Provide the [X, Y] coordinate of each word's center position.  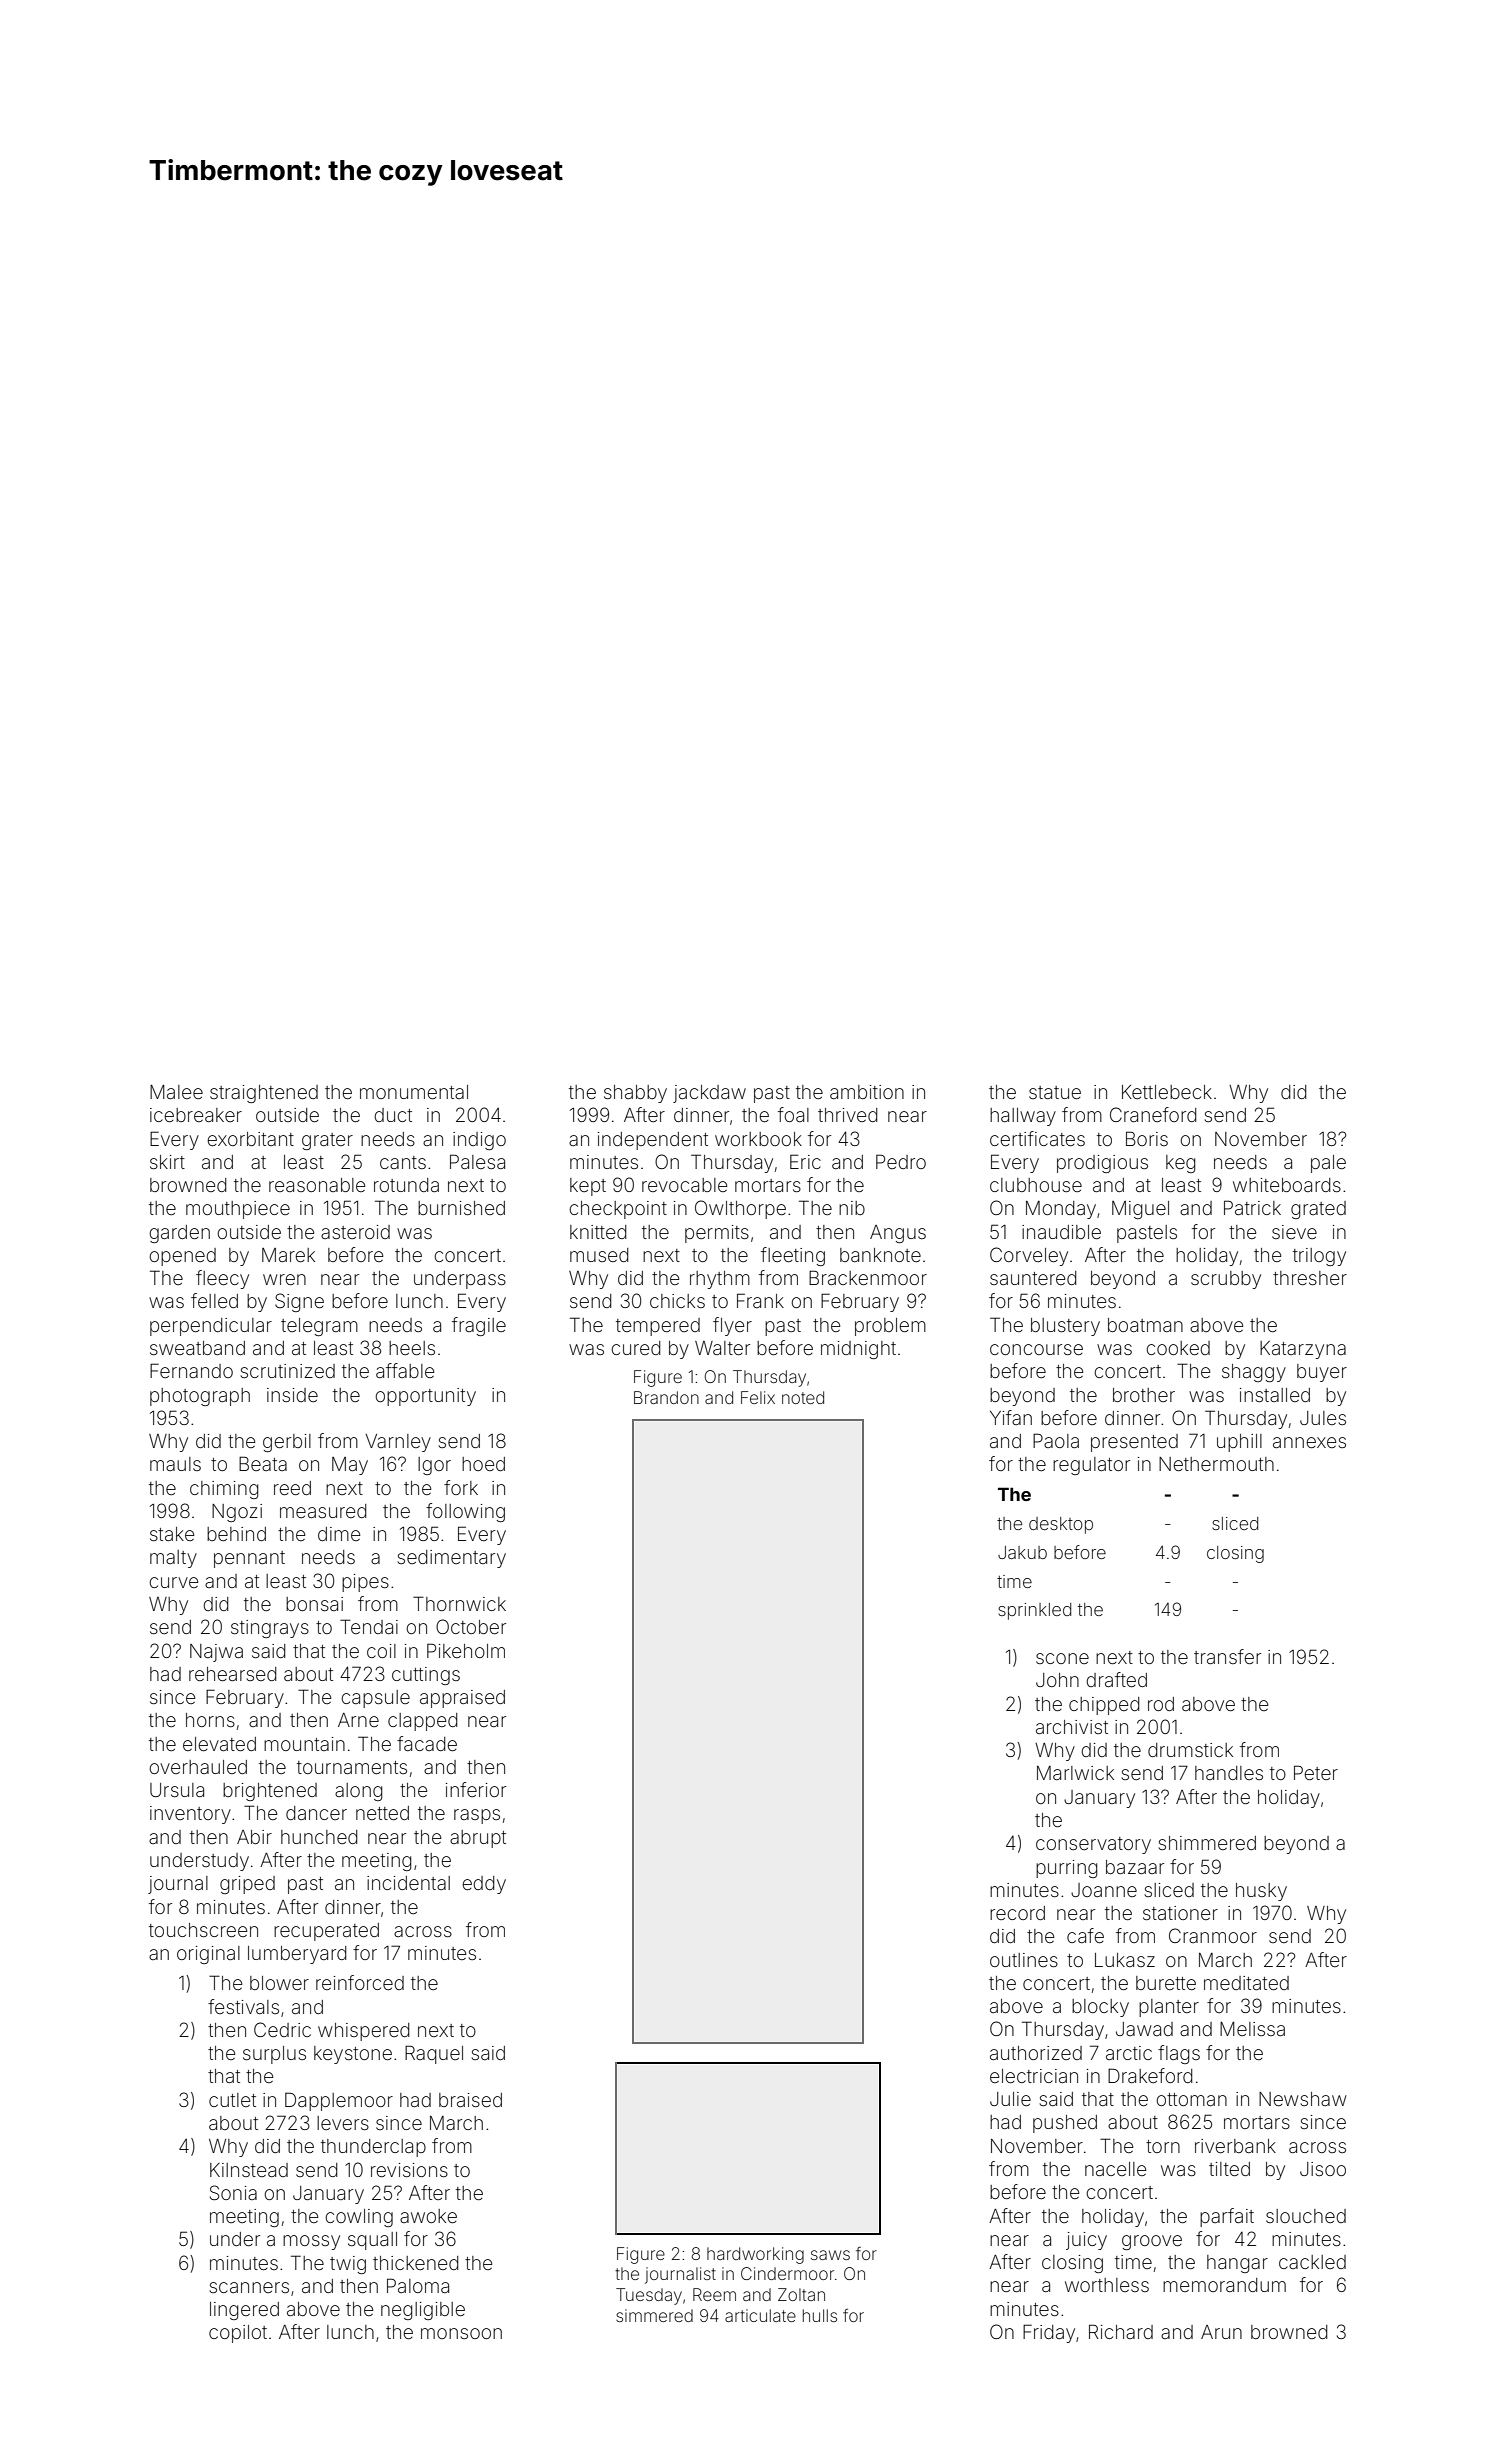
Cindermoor [787, 2273]
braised [470, 2100]
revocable [684, 1185]
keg [1180, 1164]
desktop [1061, 1525]
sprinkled [1034, 1611]
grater [327, 1141]
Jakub [1022, 1552]
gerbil [287, 1443]
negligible [423, 2311]
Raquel [434, 2054]
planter [1169, 2008]
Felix [758, 1397]
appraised [462, 1699]
